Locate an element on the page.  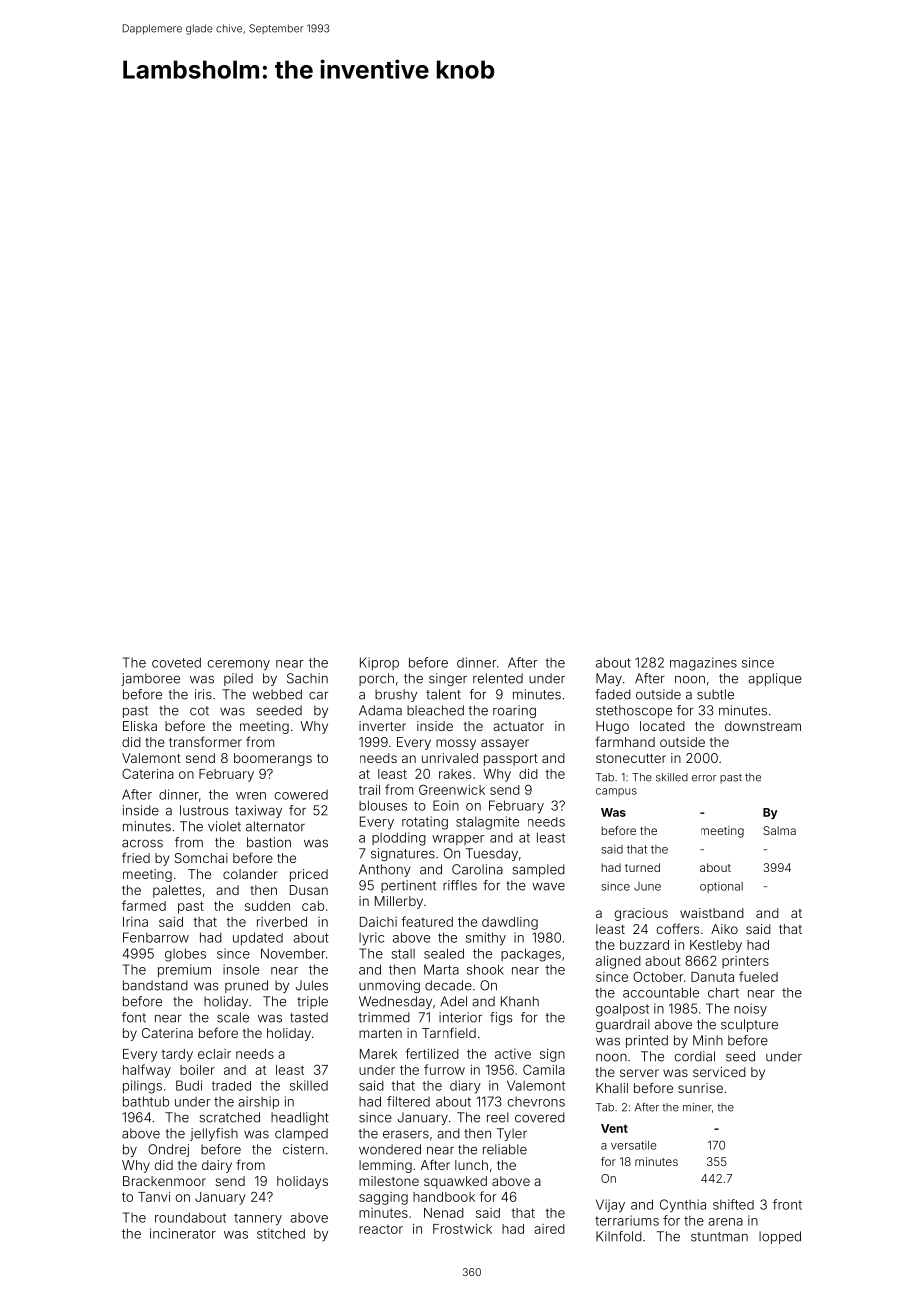
versatile is located at coordinates (633, 1145).
